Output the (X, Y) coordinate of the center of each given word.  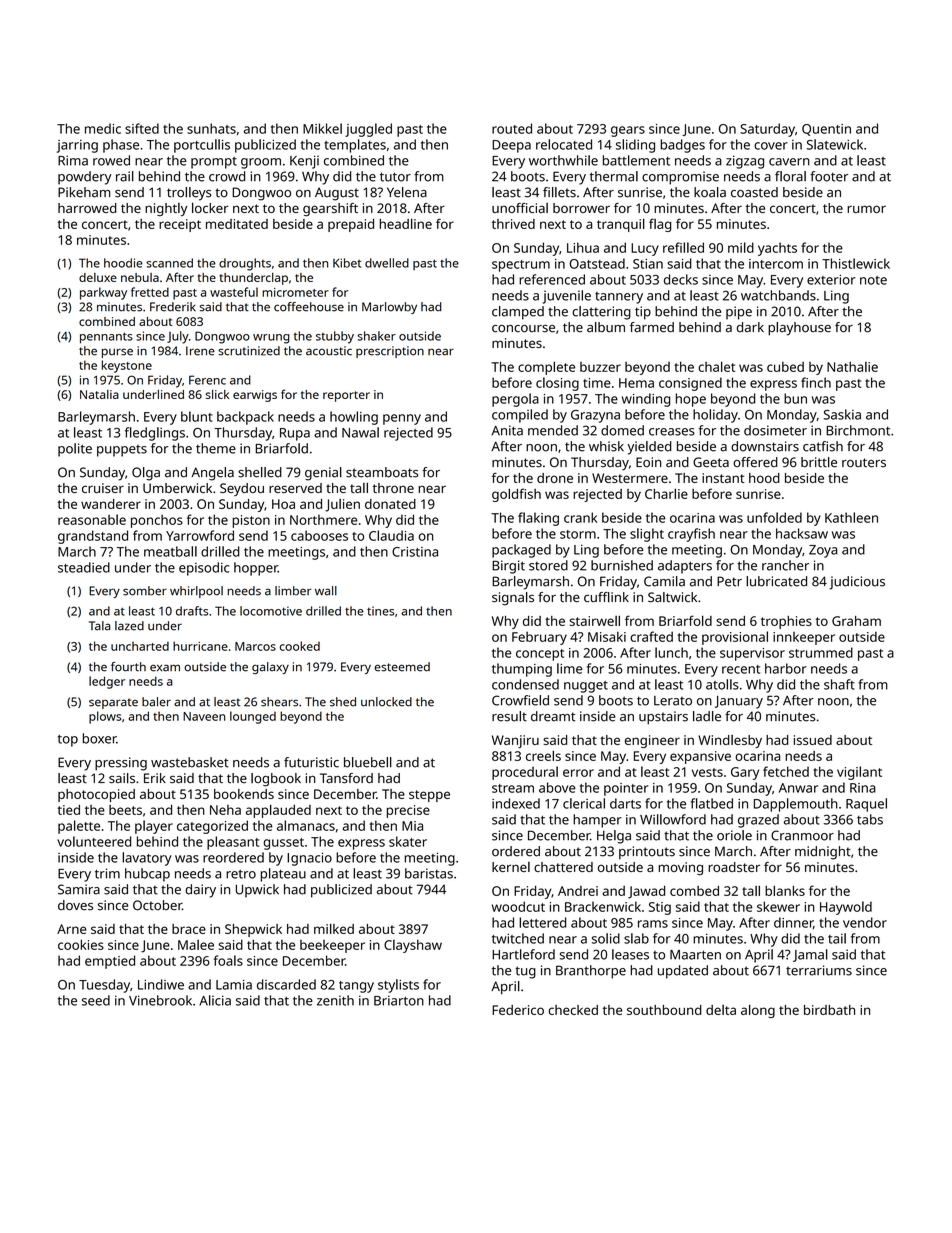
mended (553, 430)
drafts (192, 611)
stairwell (594, 620)
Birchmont (858, 430)
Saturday (767, 130)
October (157, 905)
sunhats (211, 128)
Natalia (99, 394)
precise (408, 811)
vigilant (859, 773)
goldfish (516, 495)
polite (75, 450)
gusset (284, 844)
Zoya (823, 551)
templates (355, 146)
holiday (715, 416)
